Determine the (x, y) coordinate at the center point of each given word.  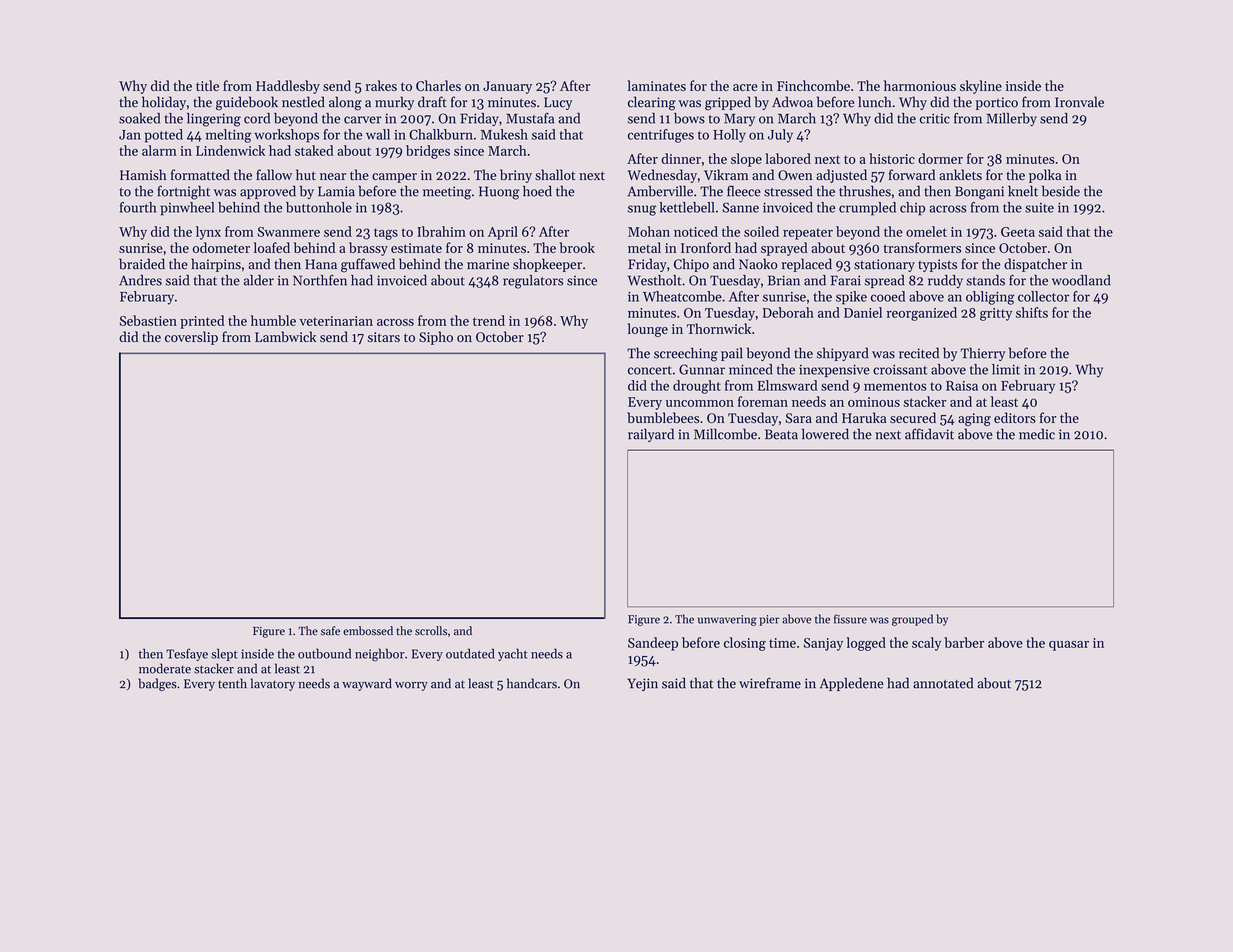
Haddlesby (288, 87)
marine (488, 264)
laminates (657, 85)
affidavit (929, 434)
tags (386, 234)
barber (964, 642)
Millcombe (725, 434)
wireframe (770, 683)
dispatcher (1035, 265)
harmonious (920, 85)
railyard (651, 435)
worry (411, 686)
